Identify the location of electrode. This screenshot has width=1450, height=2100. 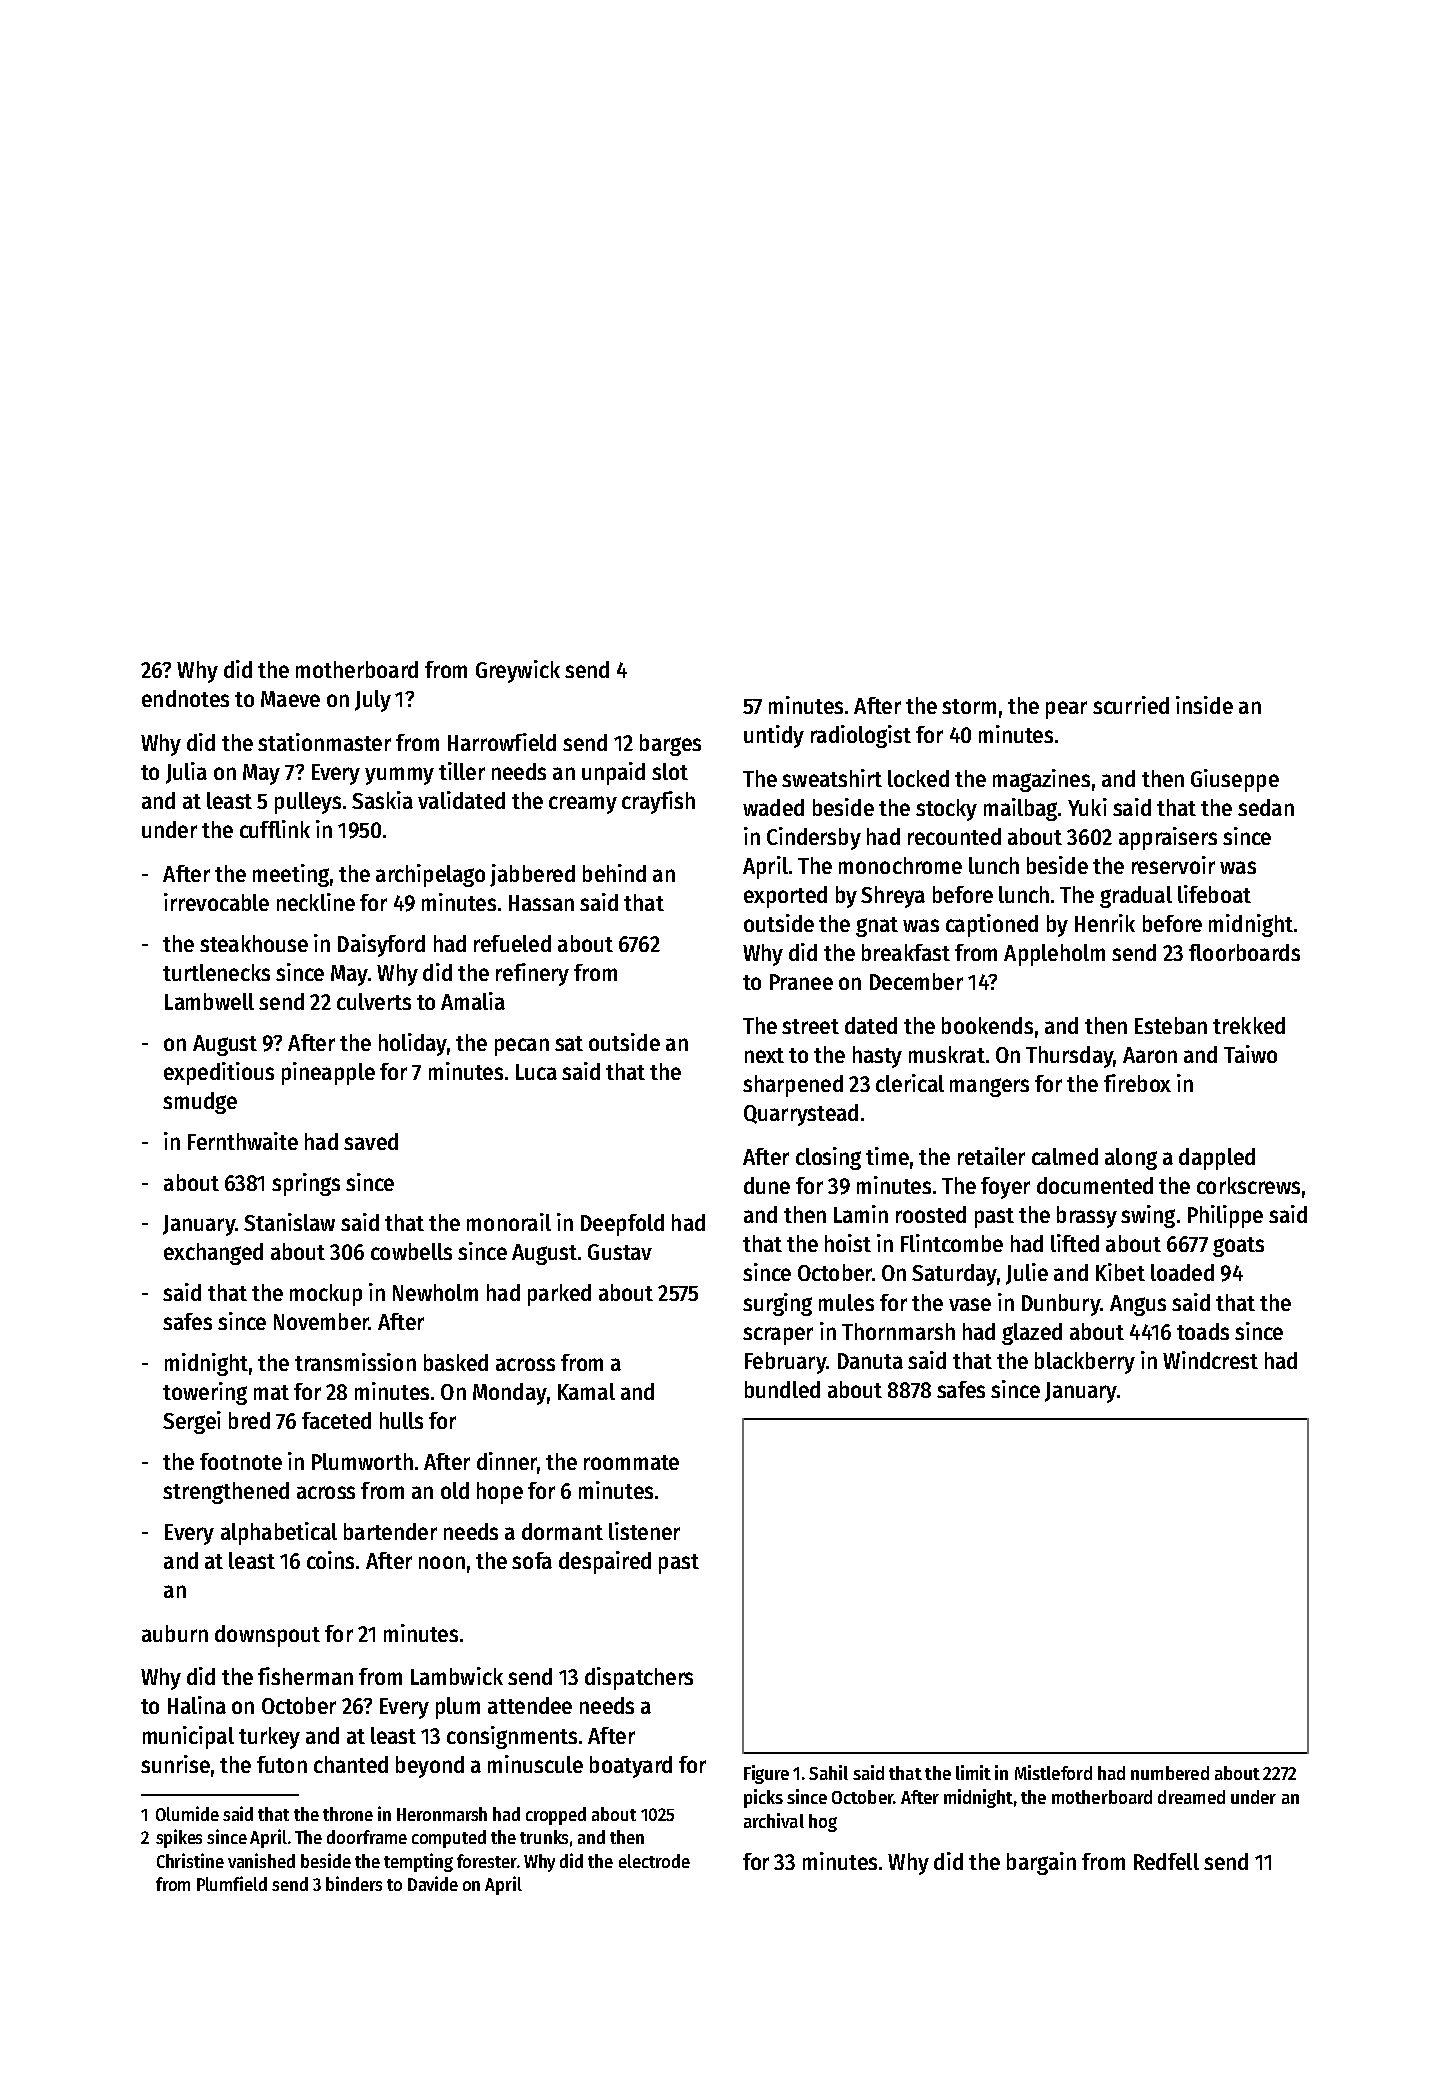
(654, 1861).
